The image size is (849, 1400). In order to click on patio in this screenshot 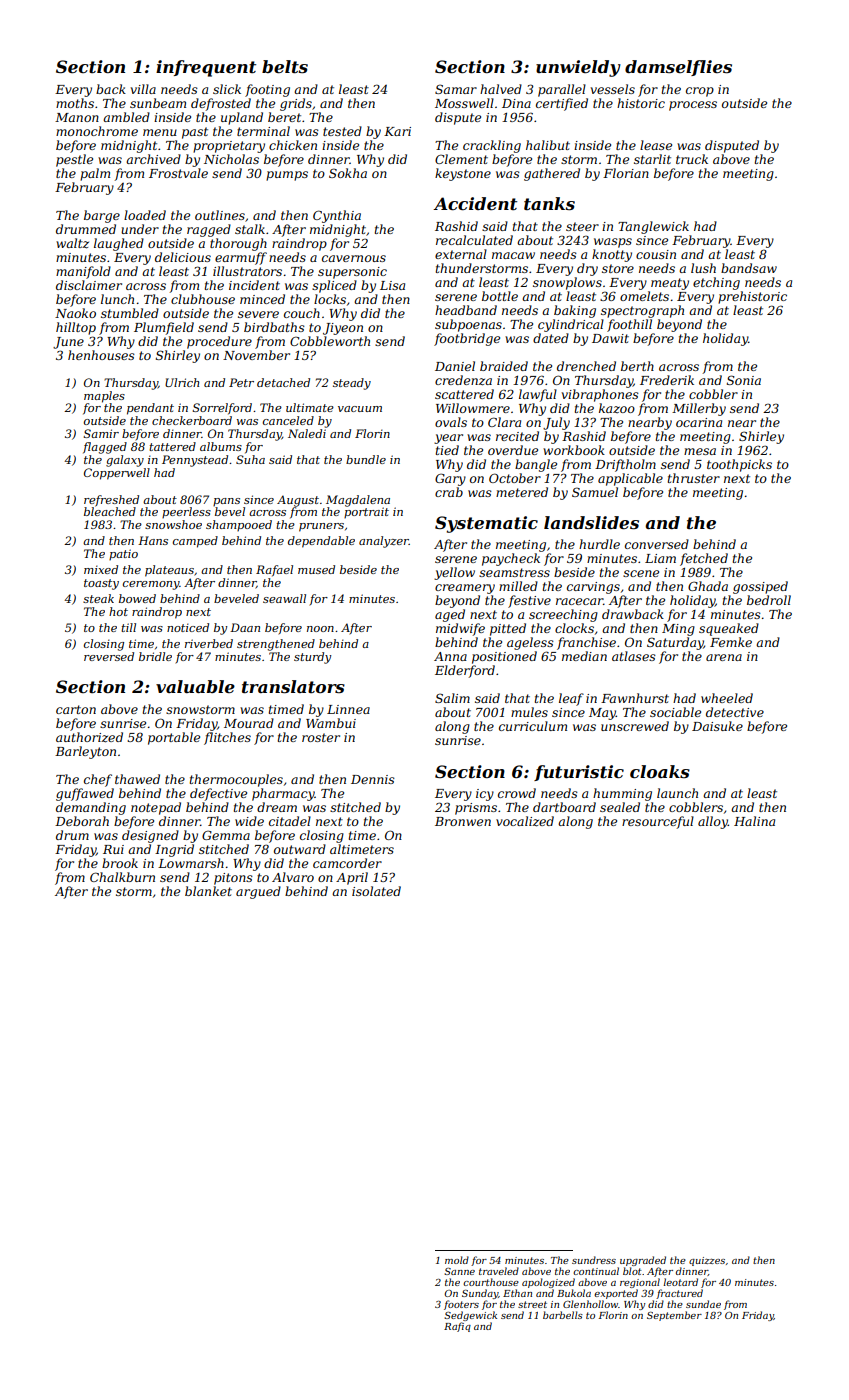, I will do `click(123, 554)`.
